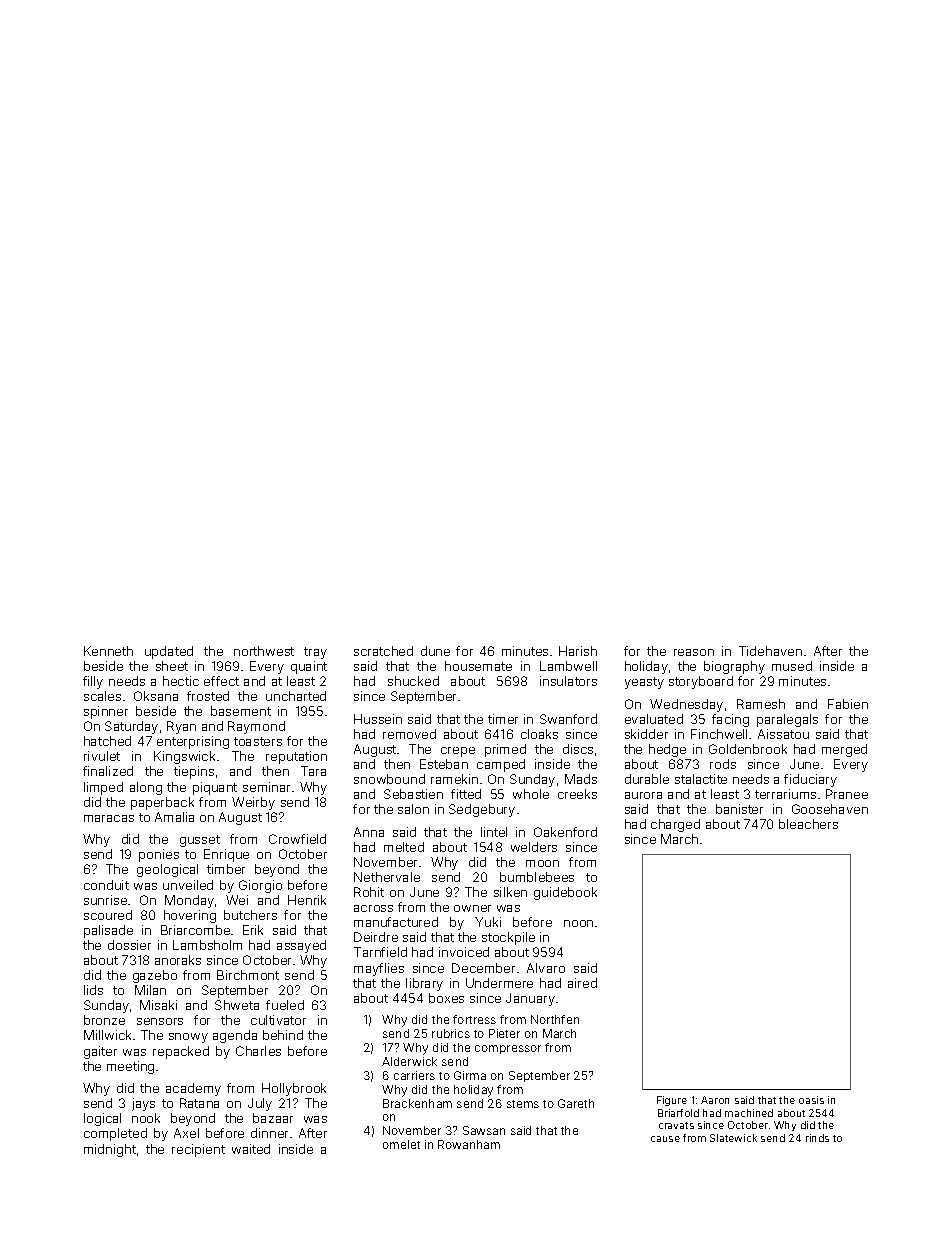 The width and height of the document is (952, 1233). I want to click on timer, so click(503, 719).
